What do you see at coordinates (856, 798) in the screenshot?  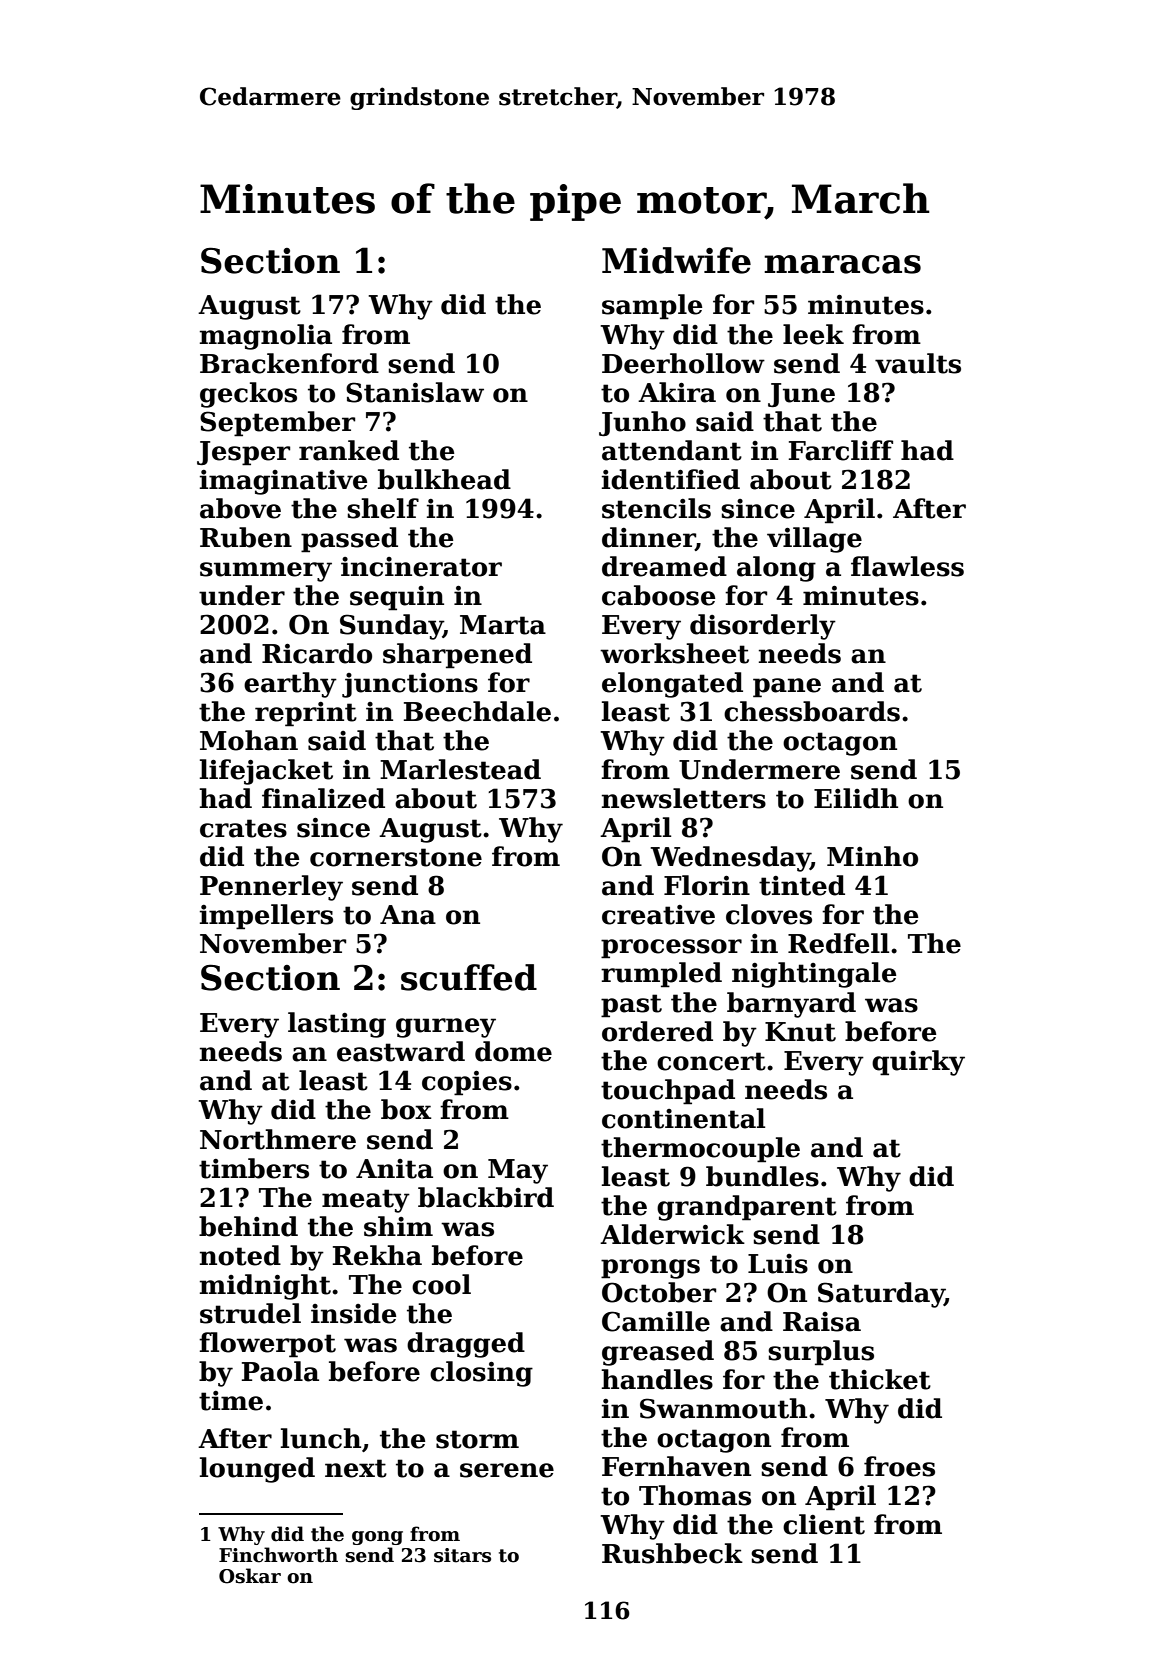 I see `Eilidh` at bounding box center [856, 798].
